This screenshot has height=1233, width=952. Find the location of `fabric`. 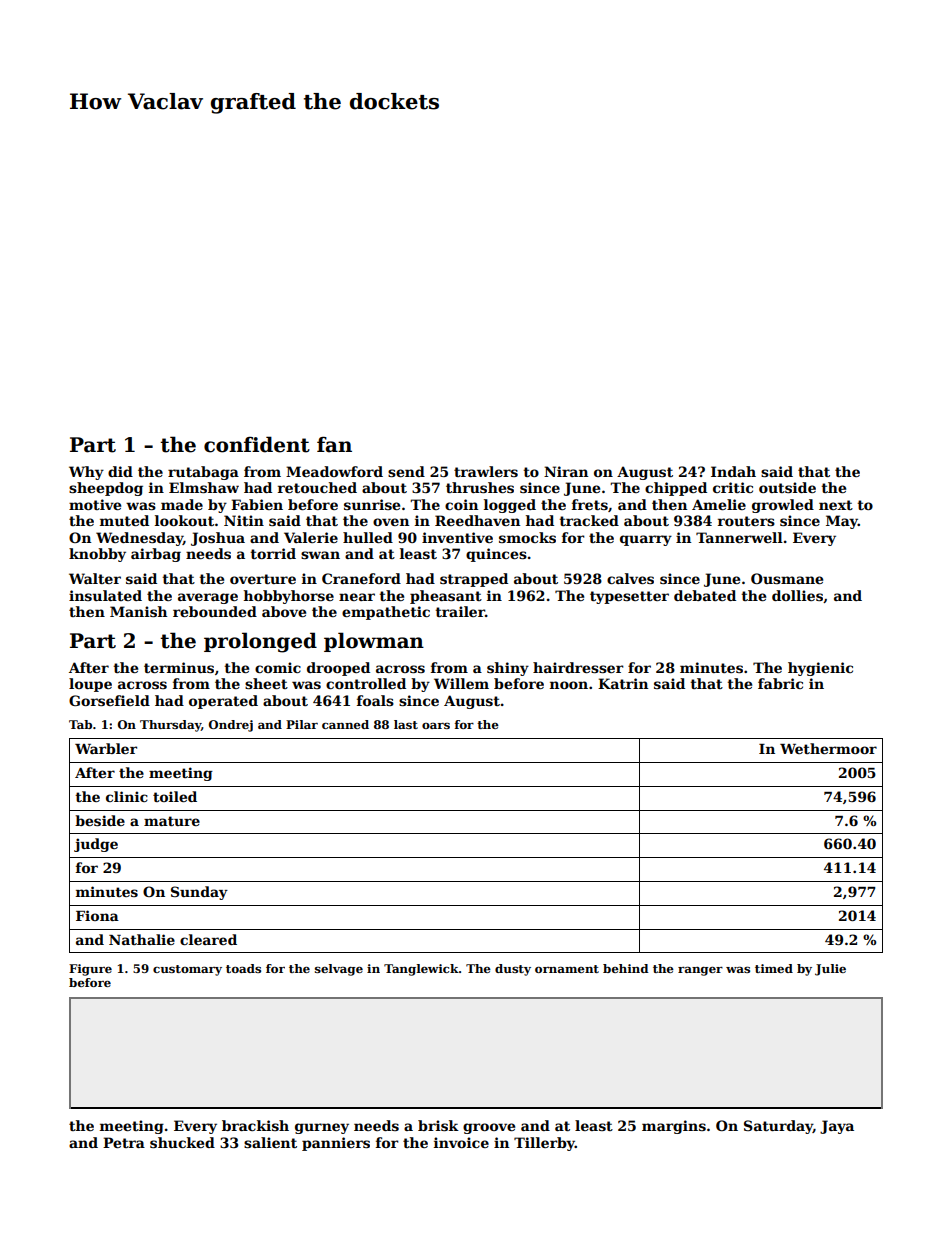

fabric is located at coordinates (780, 683).
